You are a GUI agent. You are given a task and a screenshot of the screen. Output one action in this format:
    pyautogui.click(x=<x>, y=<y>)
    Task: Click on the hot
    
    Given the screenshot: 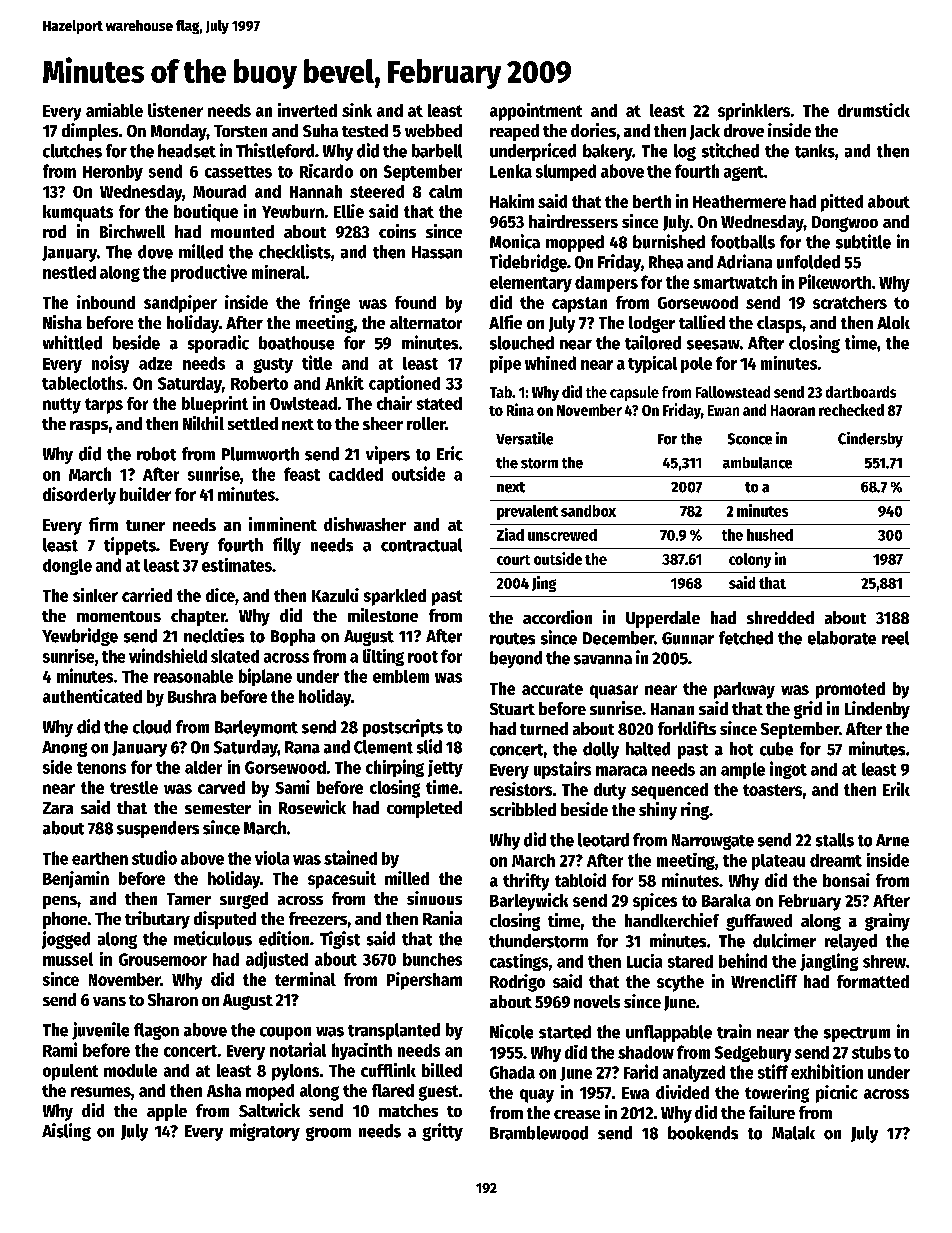 What is the action you would take?
    pyautogui.click(x=741, y=749)
